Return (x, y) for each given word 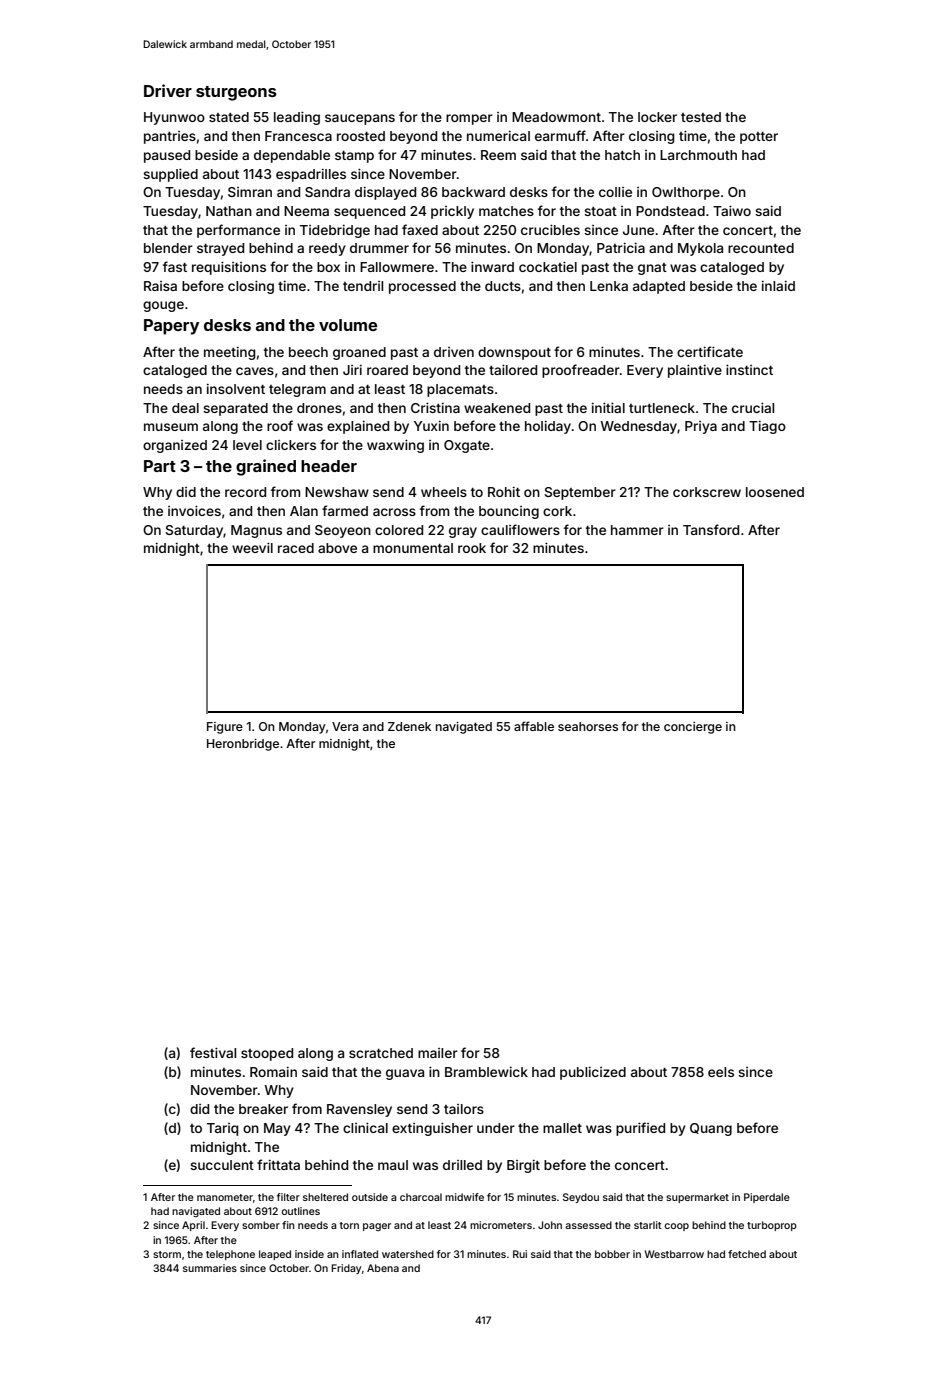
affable (534, 726)
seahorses (588, 726)
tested (701, 117)
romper (469, 119)
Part (160, 466)
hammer (637, 530)
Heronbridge (243, 745)
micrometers (501, 1225)
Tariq (222, 1129)
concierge (693, 728)
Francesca (298, 136)
